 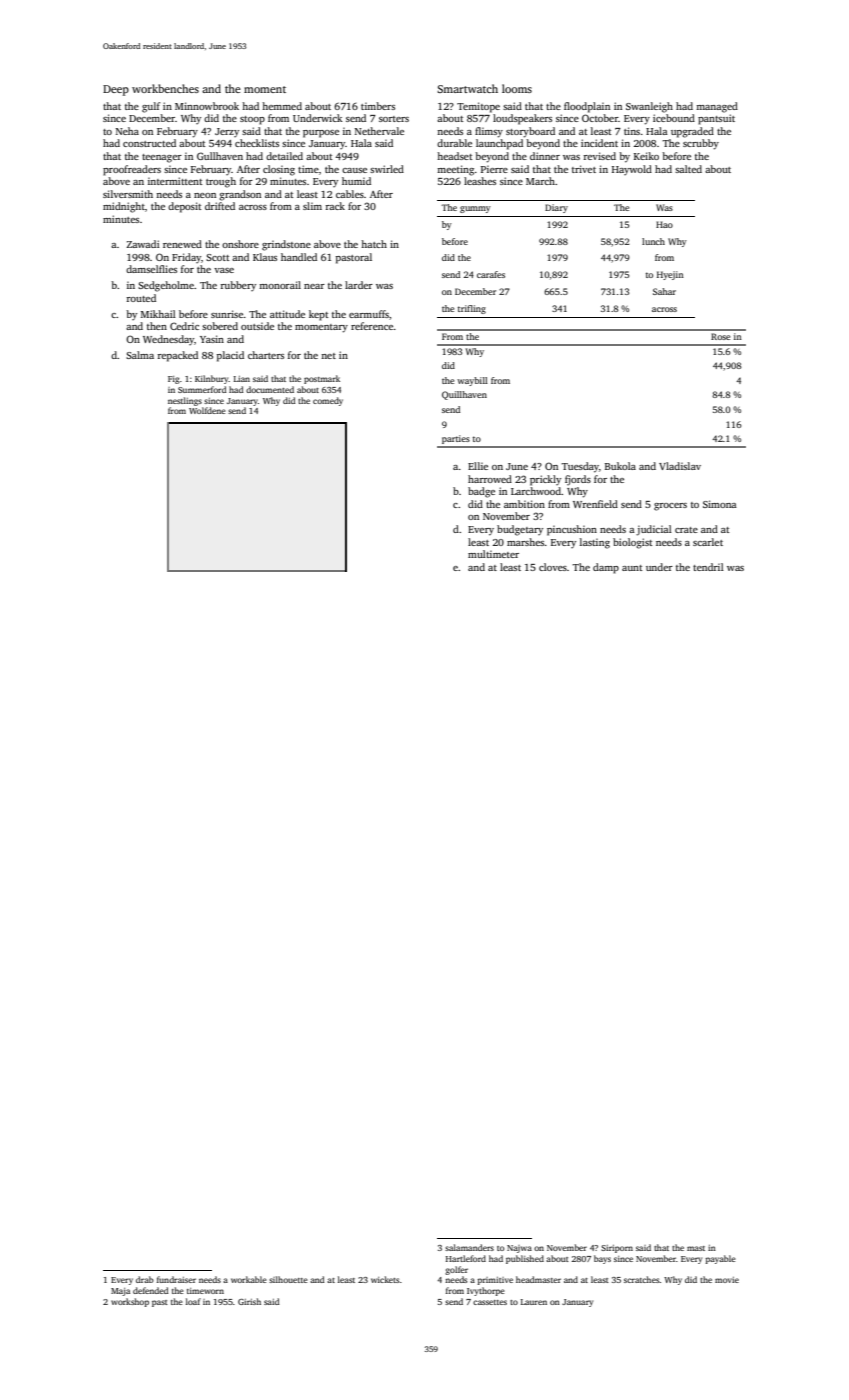 What do you see at coordinates (617, 1249) in the image?
I see `Siriporn` at bounding box center [617, 1249].
